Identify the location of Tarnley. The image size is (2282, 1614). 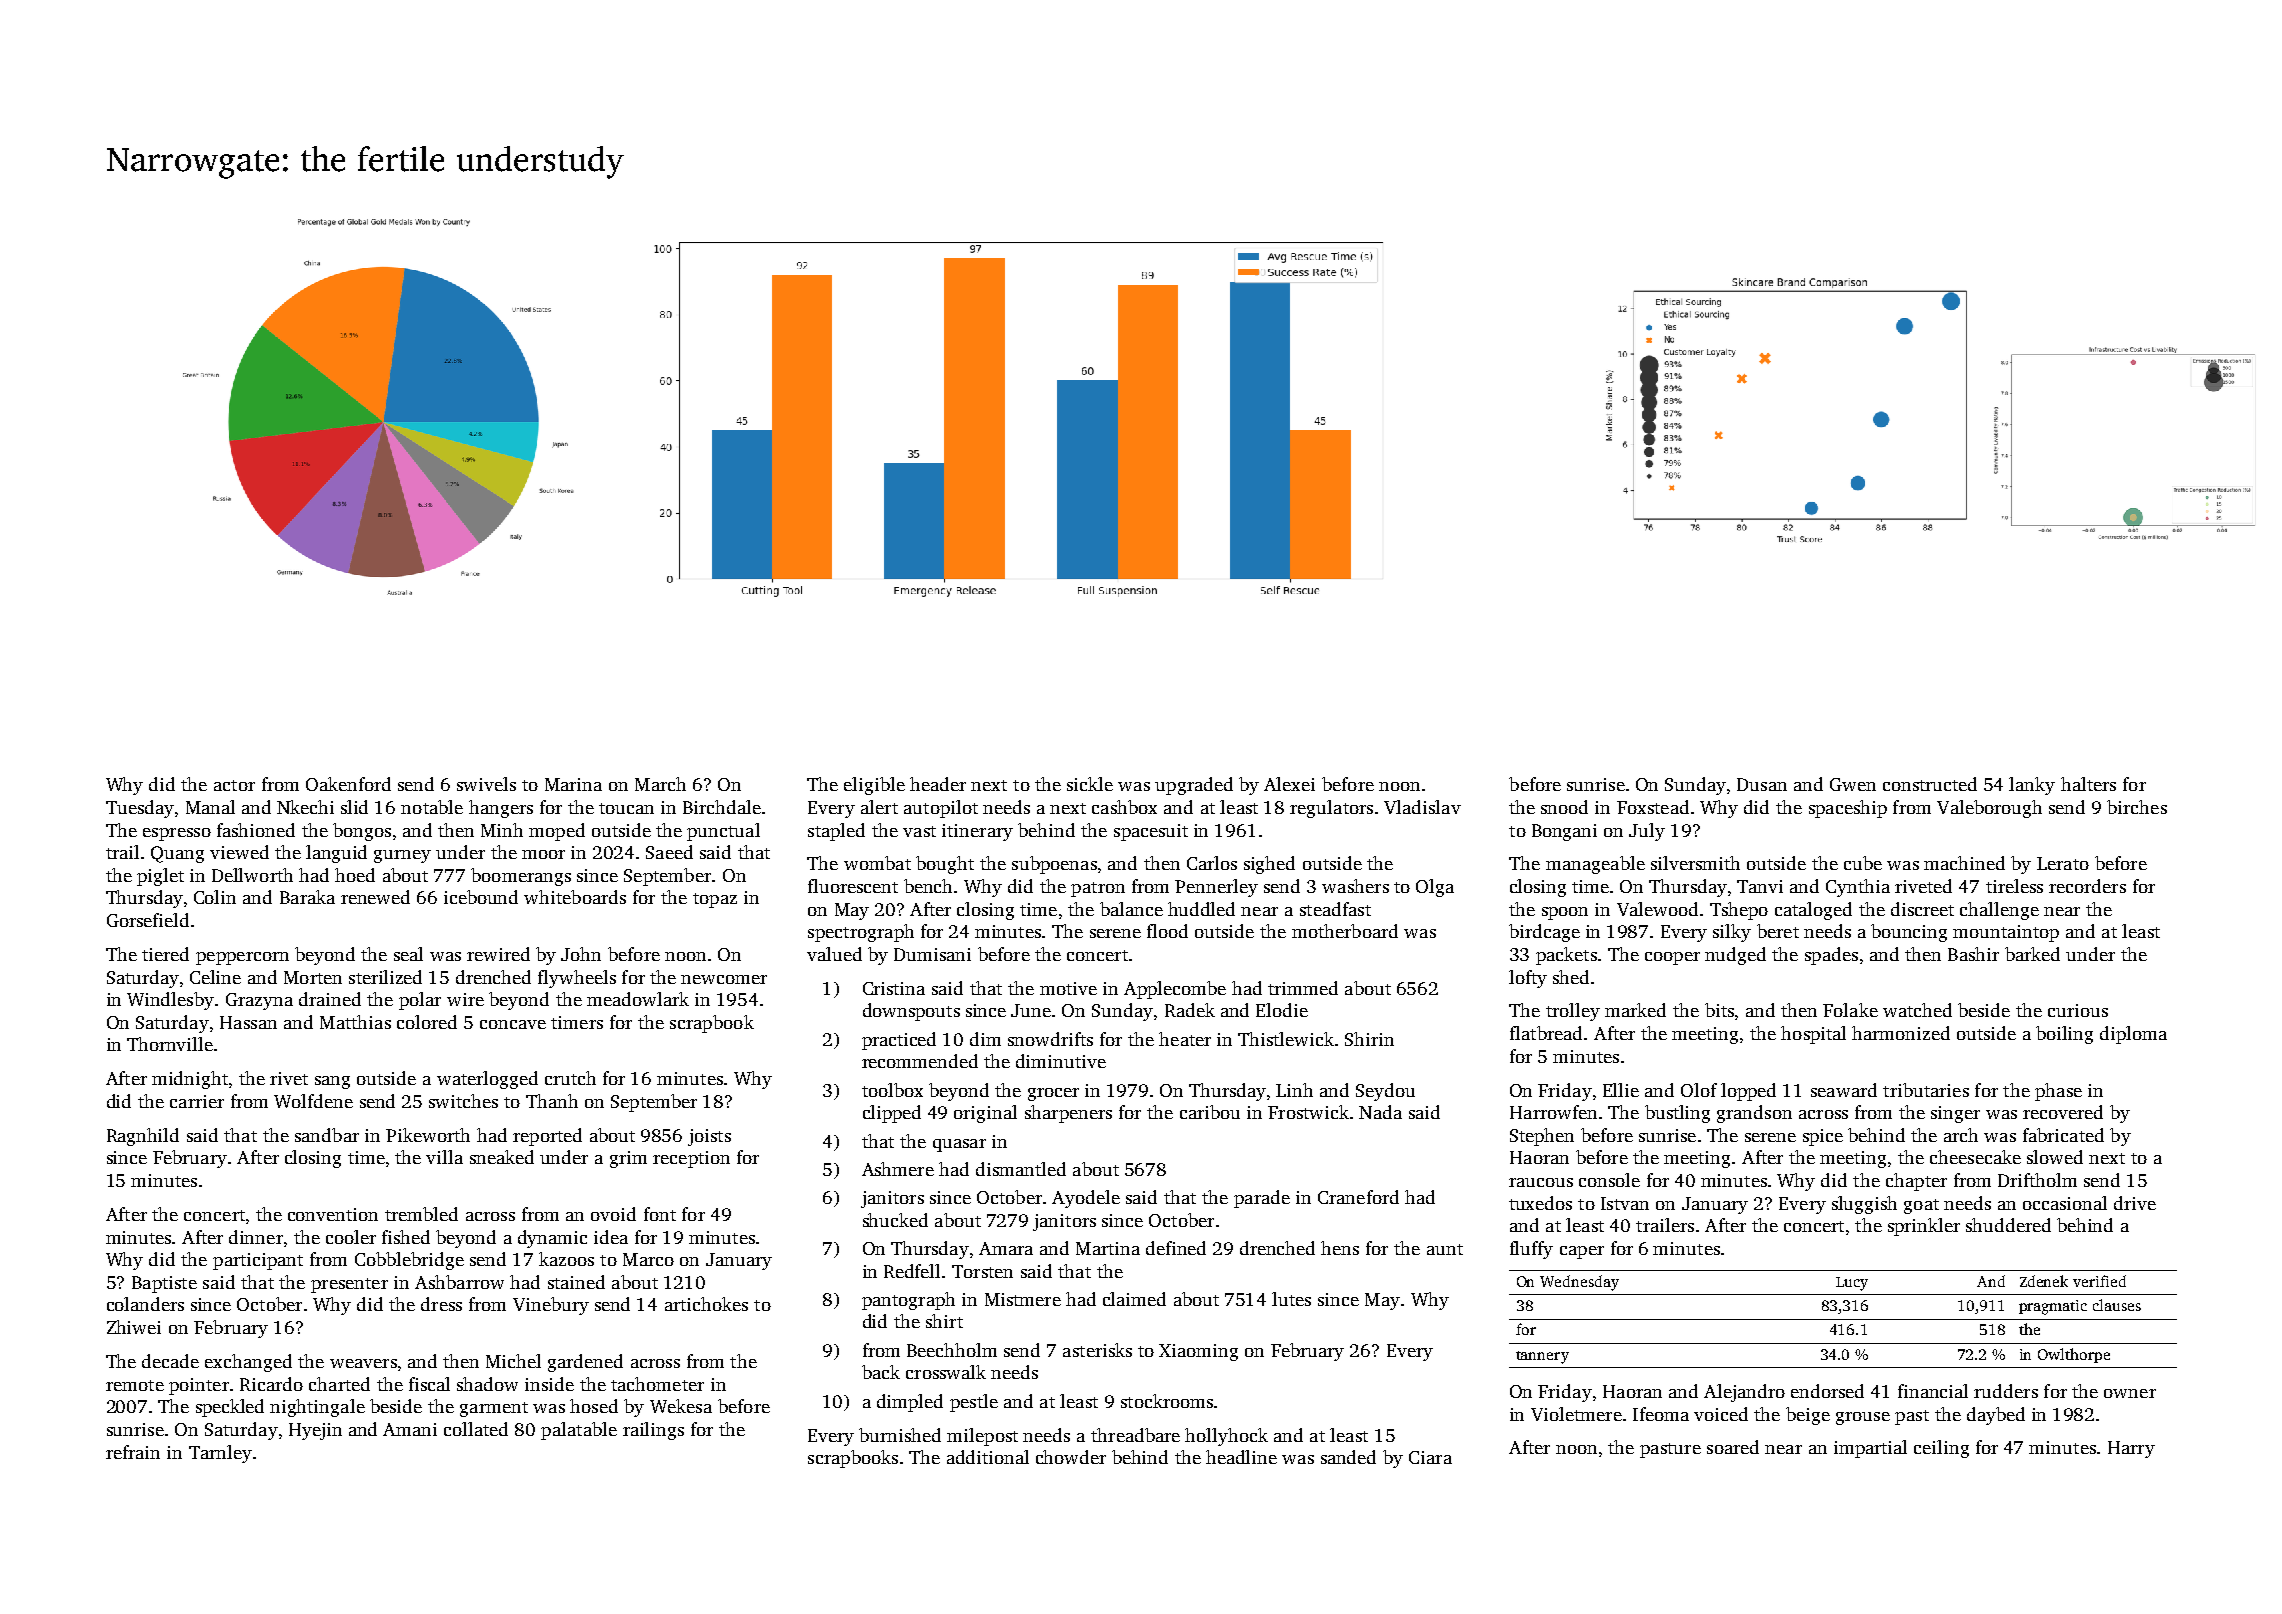
(220, 1454).
